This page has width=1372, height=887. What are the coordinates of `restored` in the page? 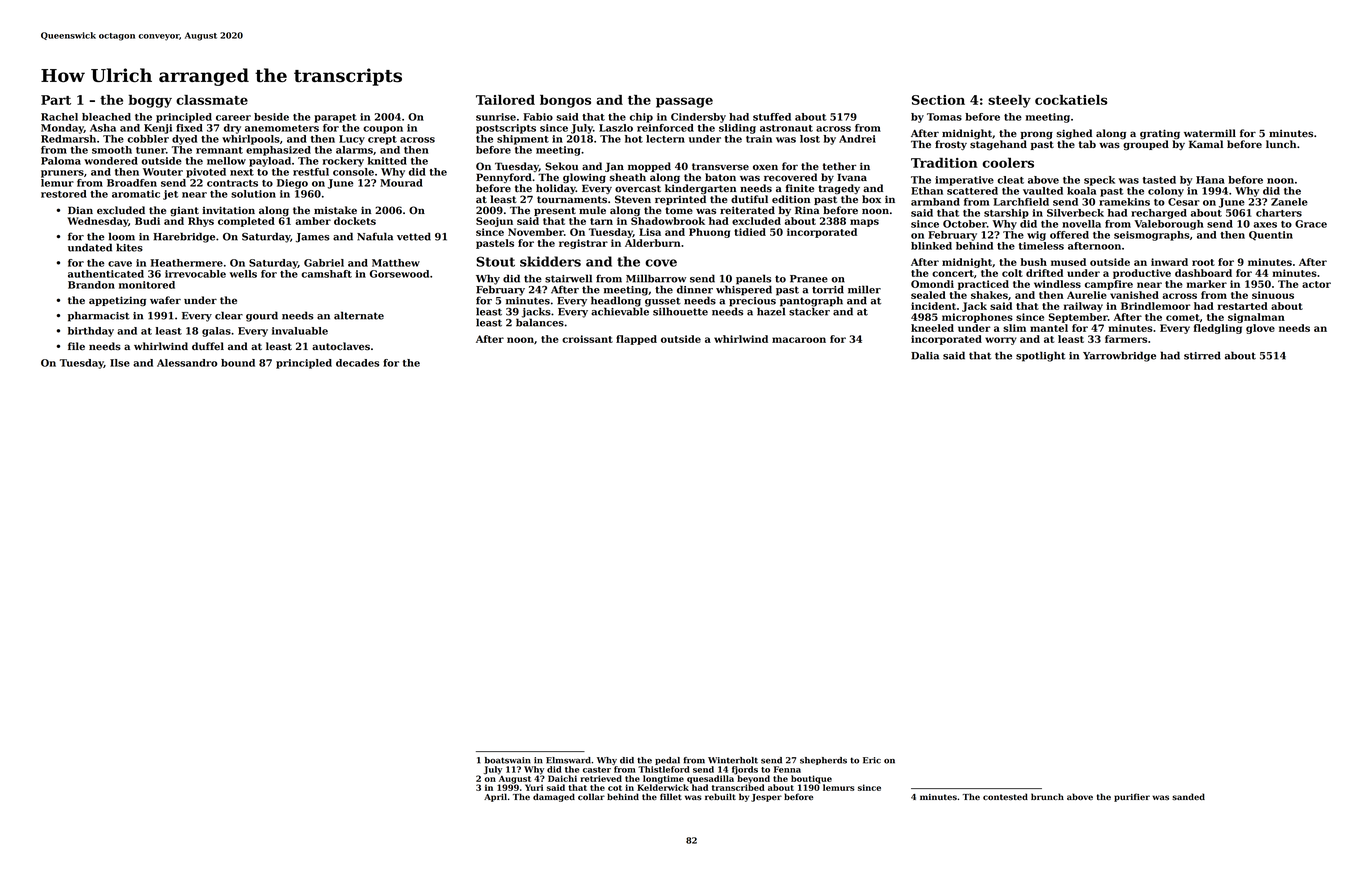 It's located at (64, 194).
